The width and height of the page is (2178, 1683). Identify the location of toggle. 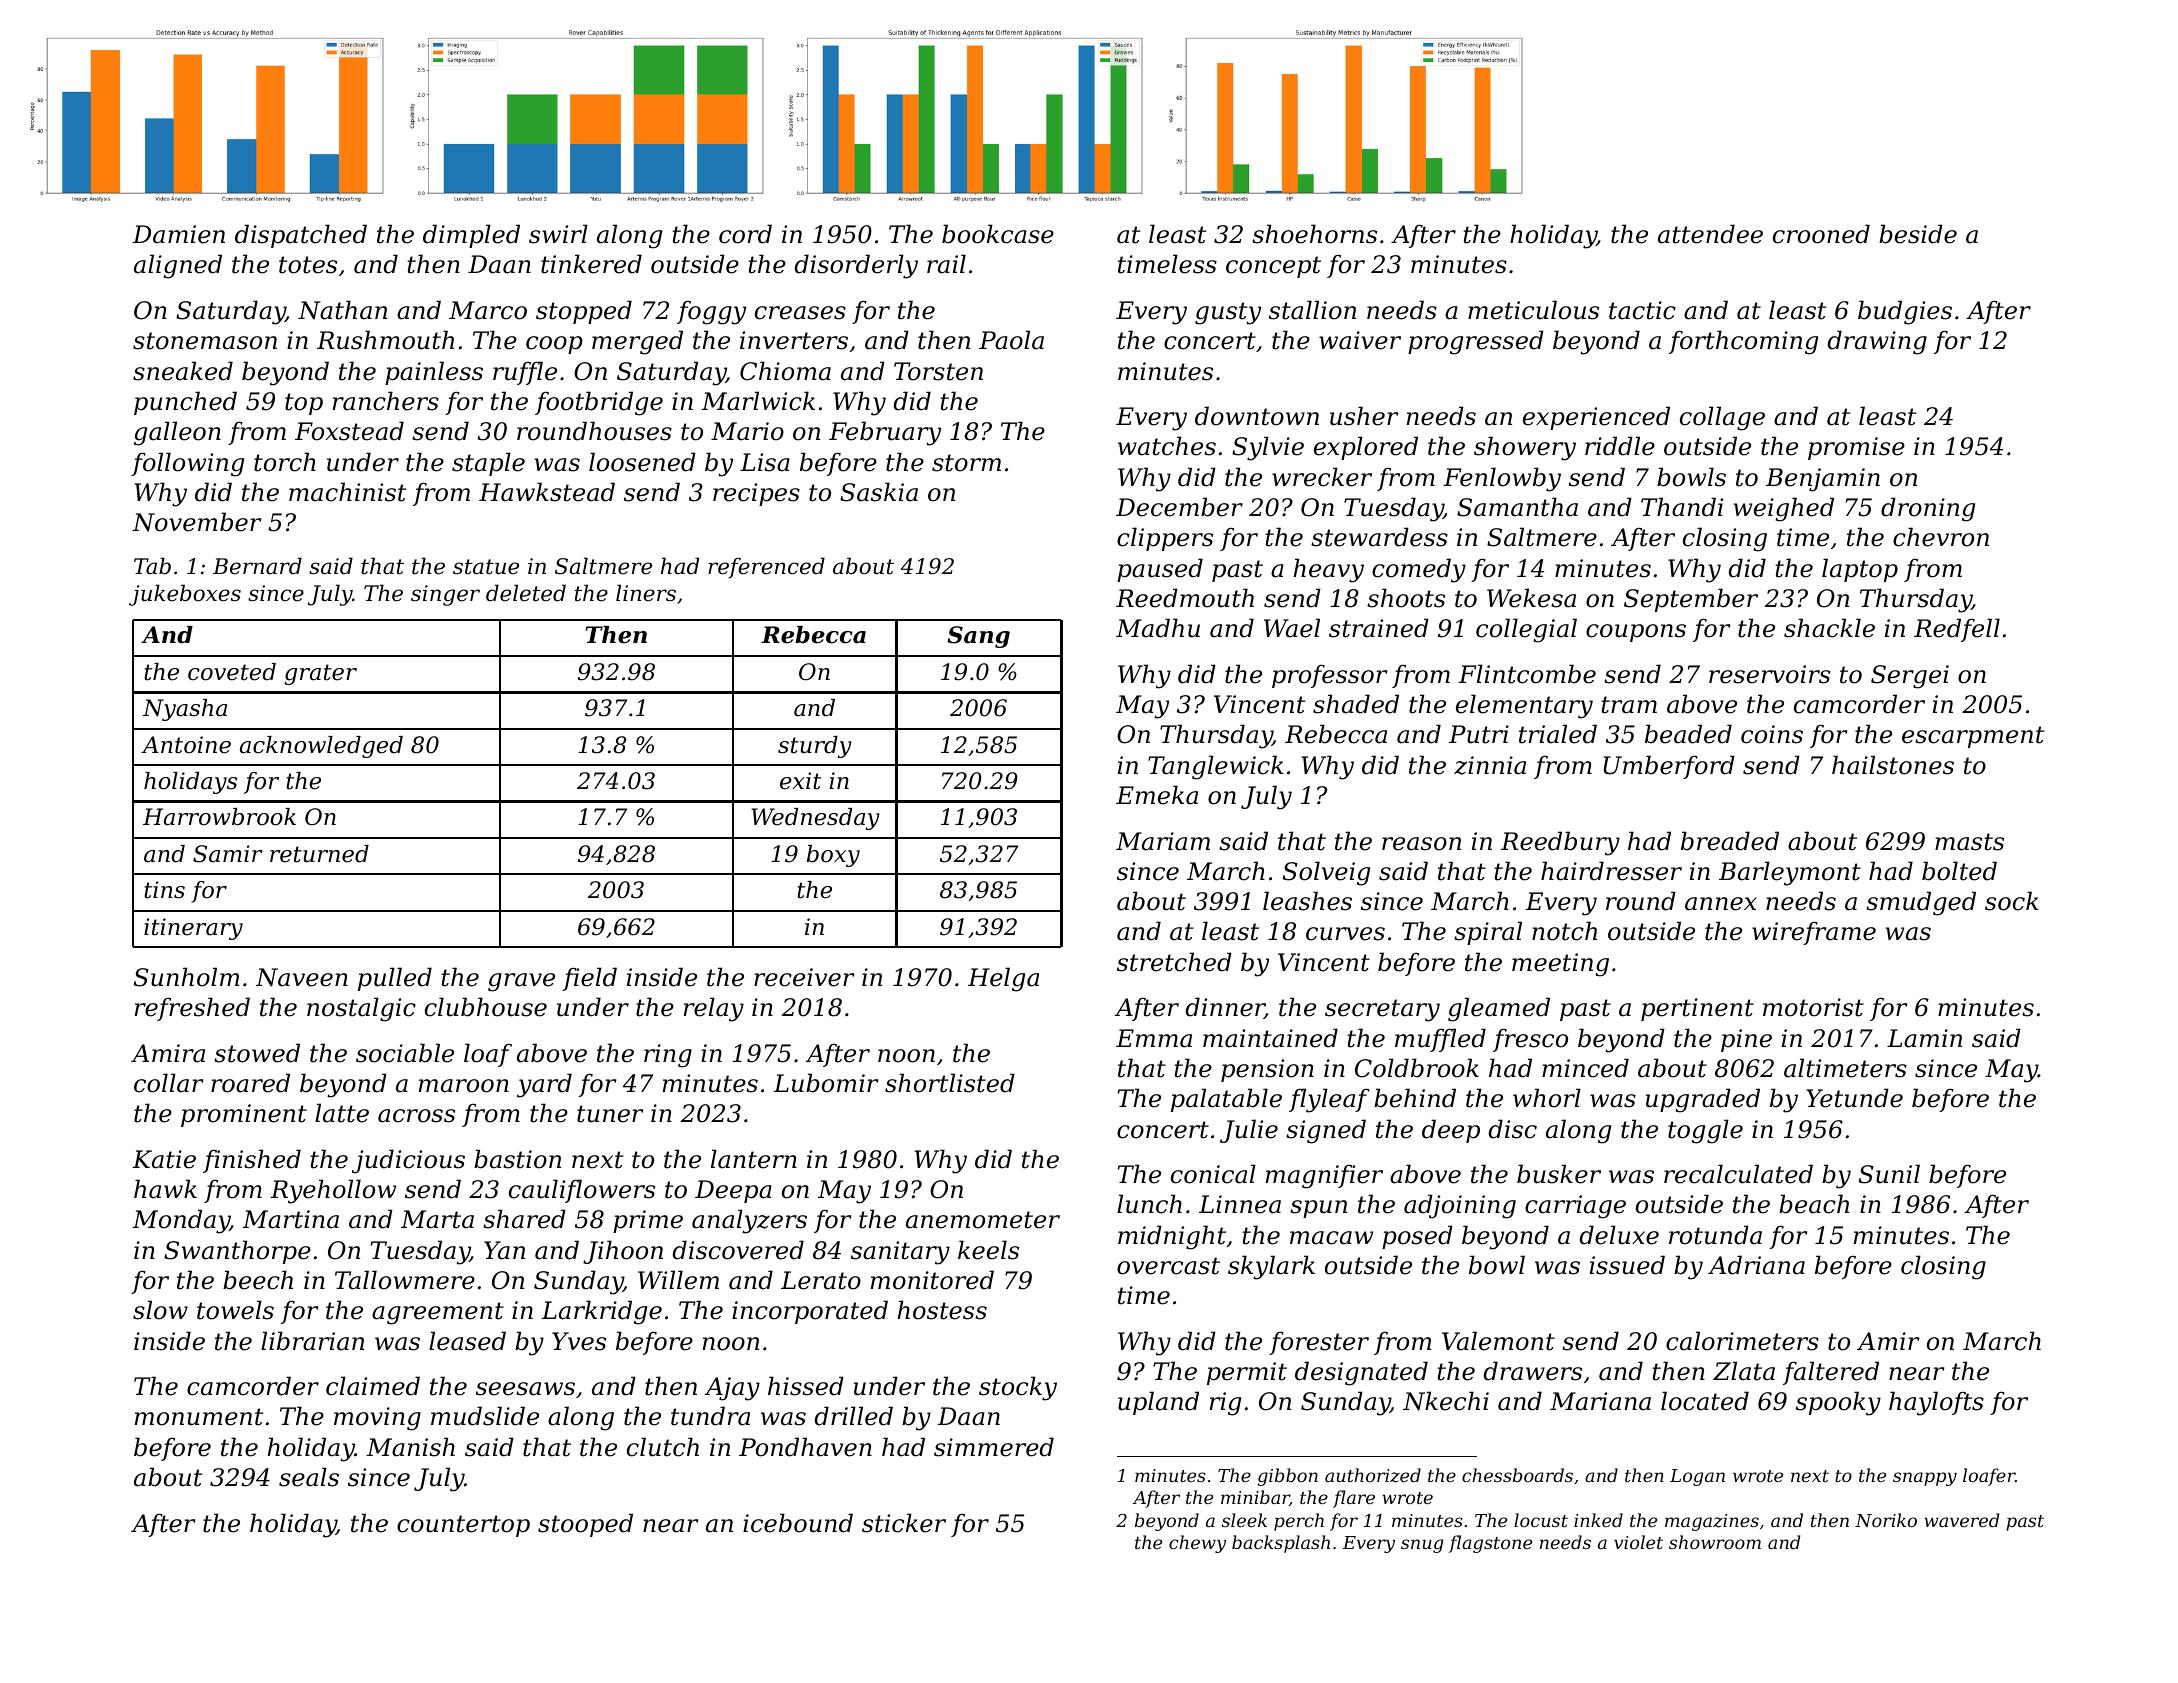
(1705, 1131).
